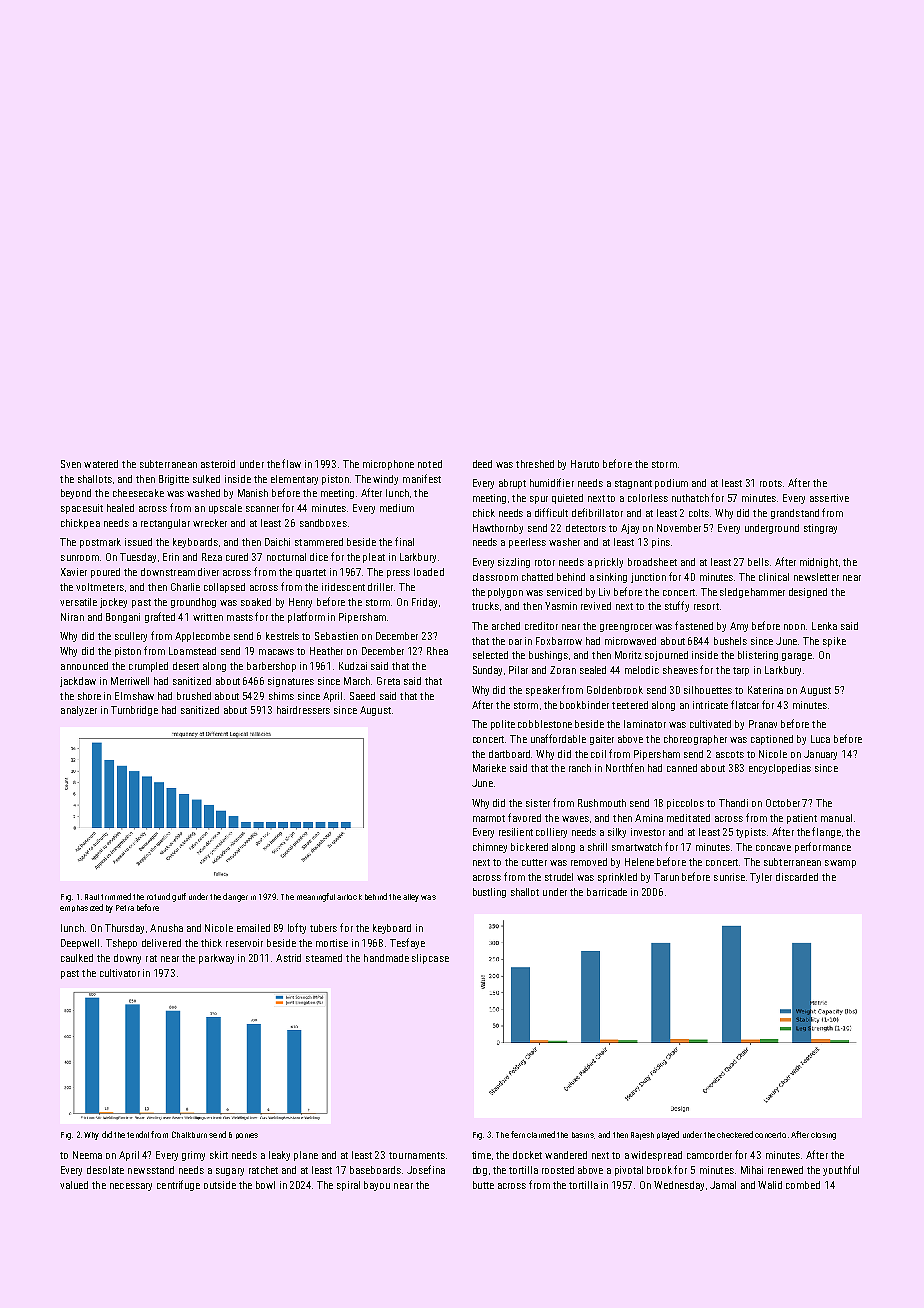  I want to click on brushed, so click(194, 696).
